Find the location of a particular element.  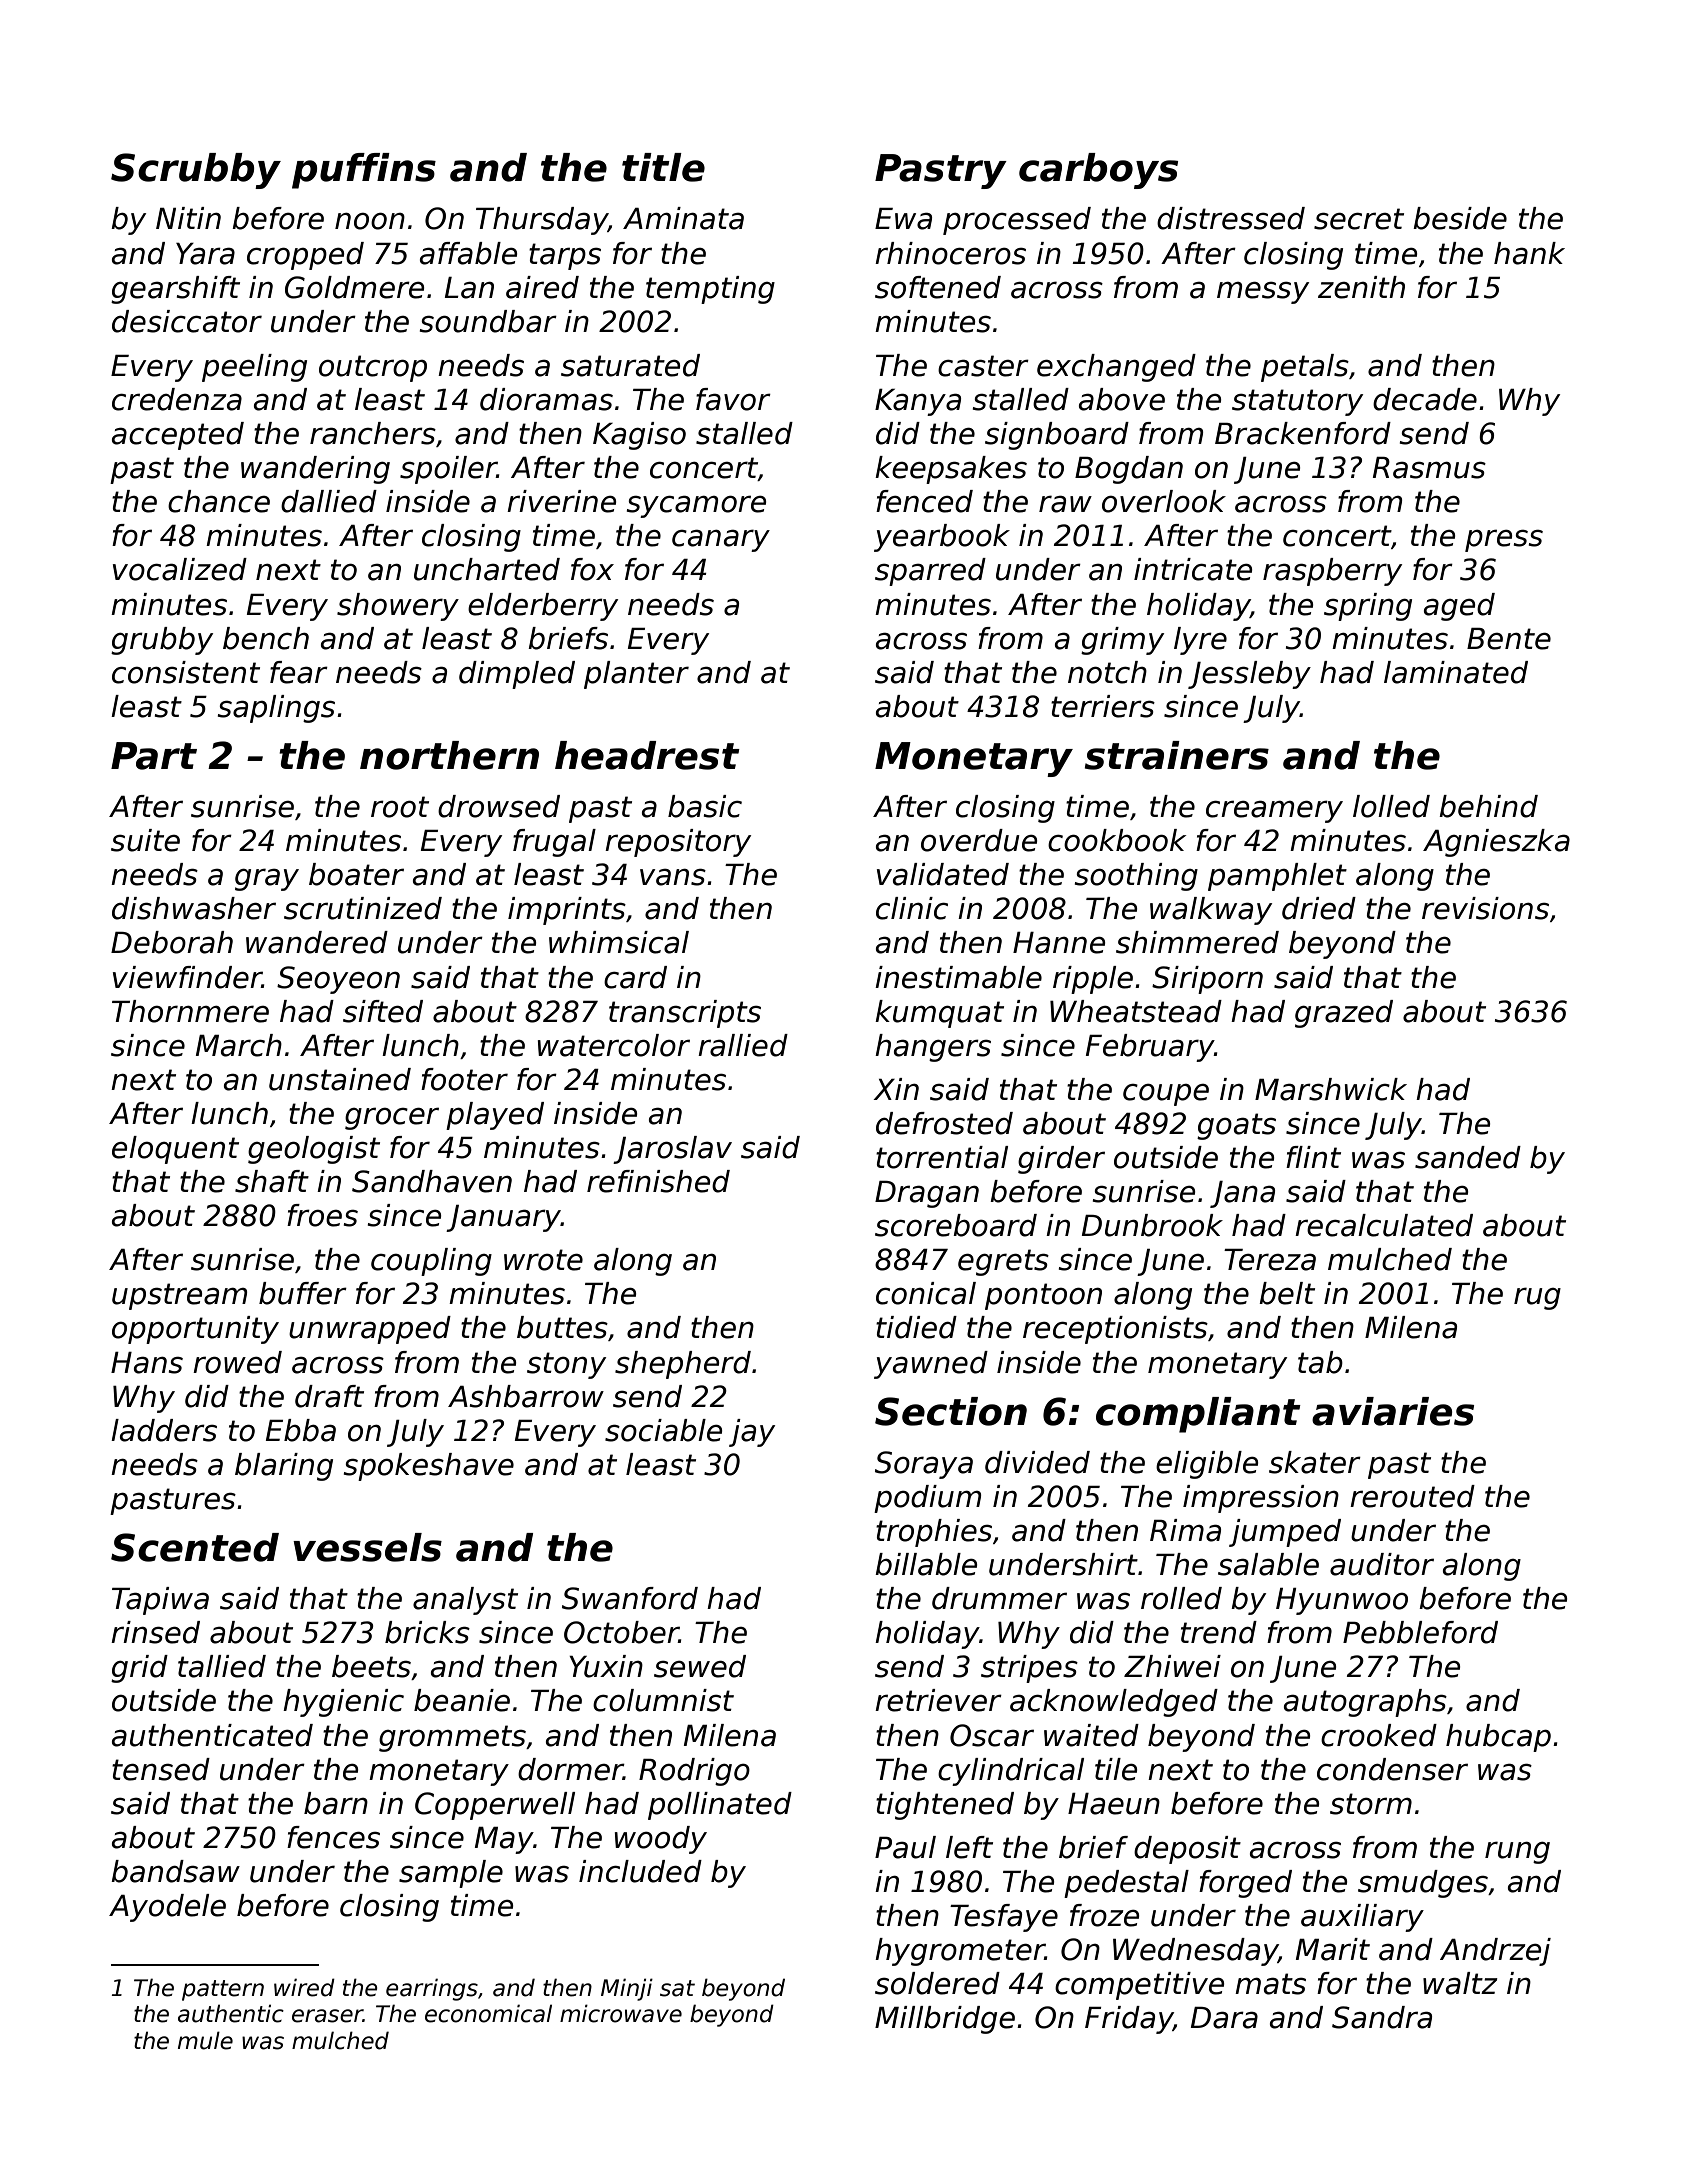

Millbridge is located at coordinates (945, 2020).
